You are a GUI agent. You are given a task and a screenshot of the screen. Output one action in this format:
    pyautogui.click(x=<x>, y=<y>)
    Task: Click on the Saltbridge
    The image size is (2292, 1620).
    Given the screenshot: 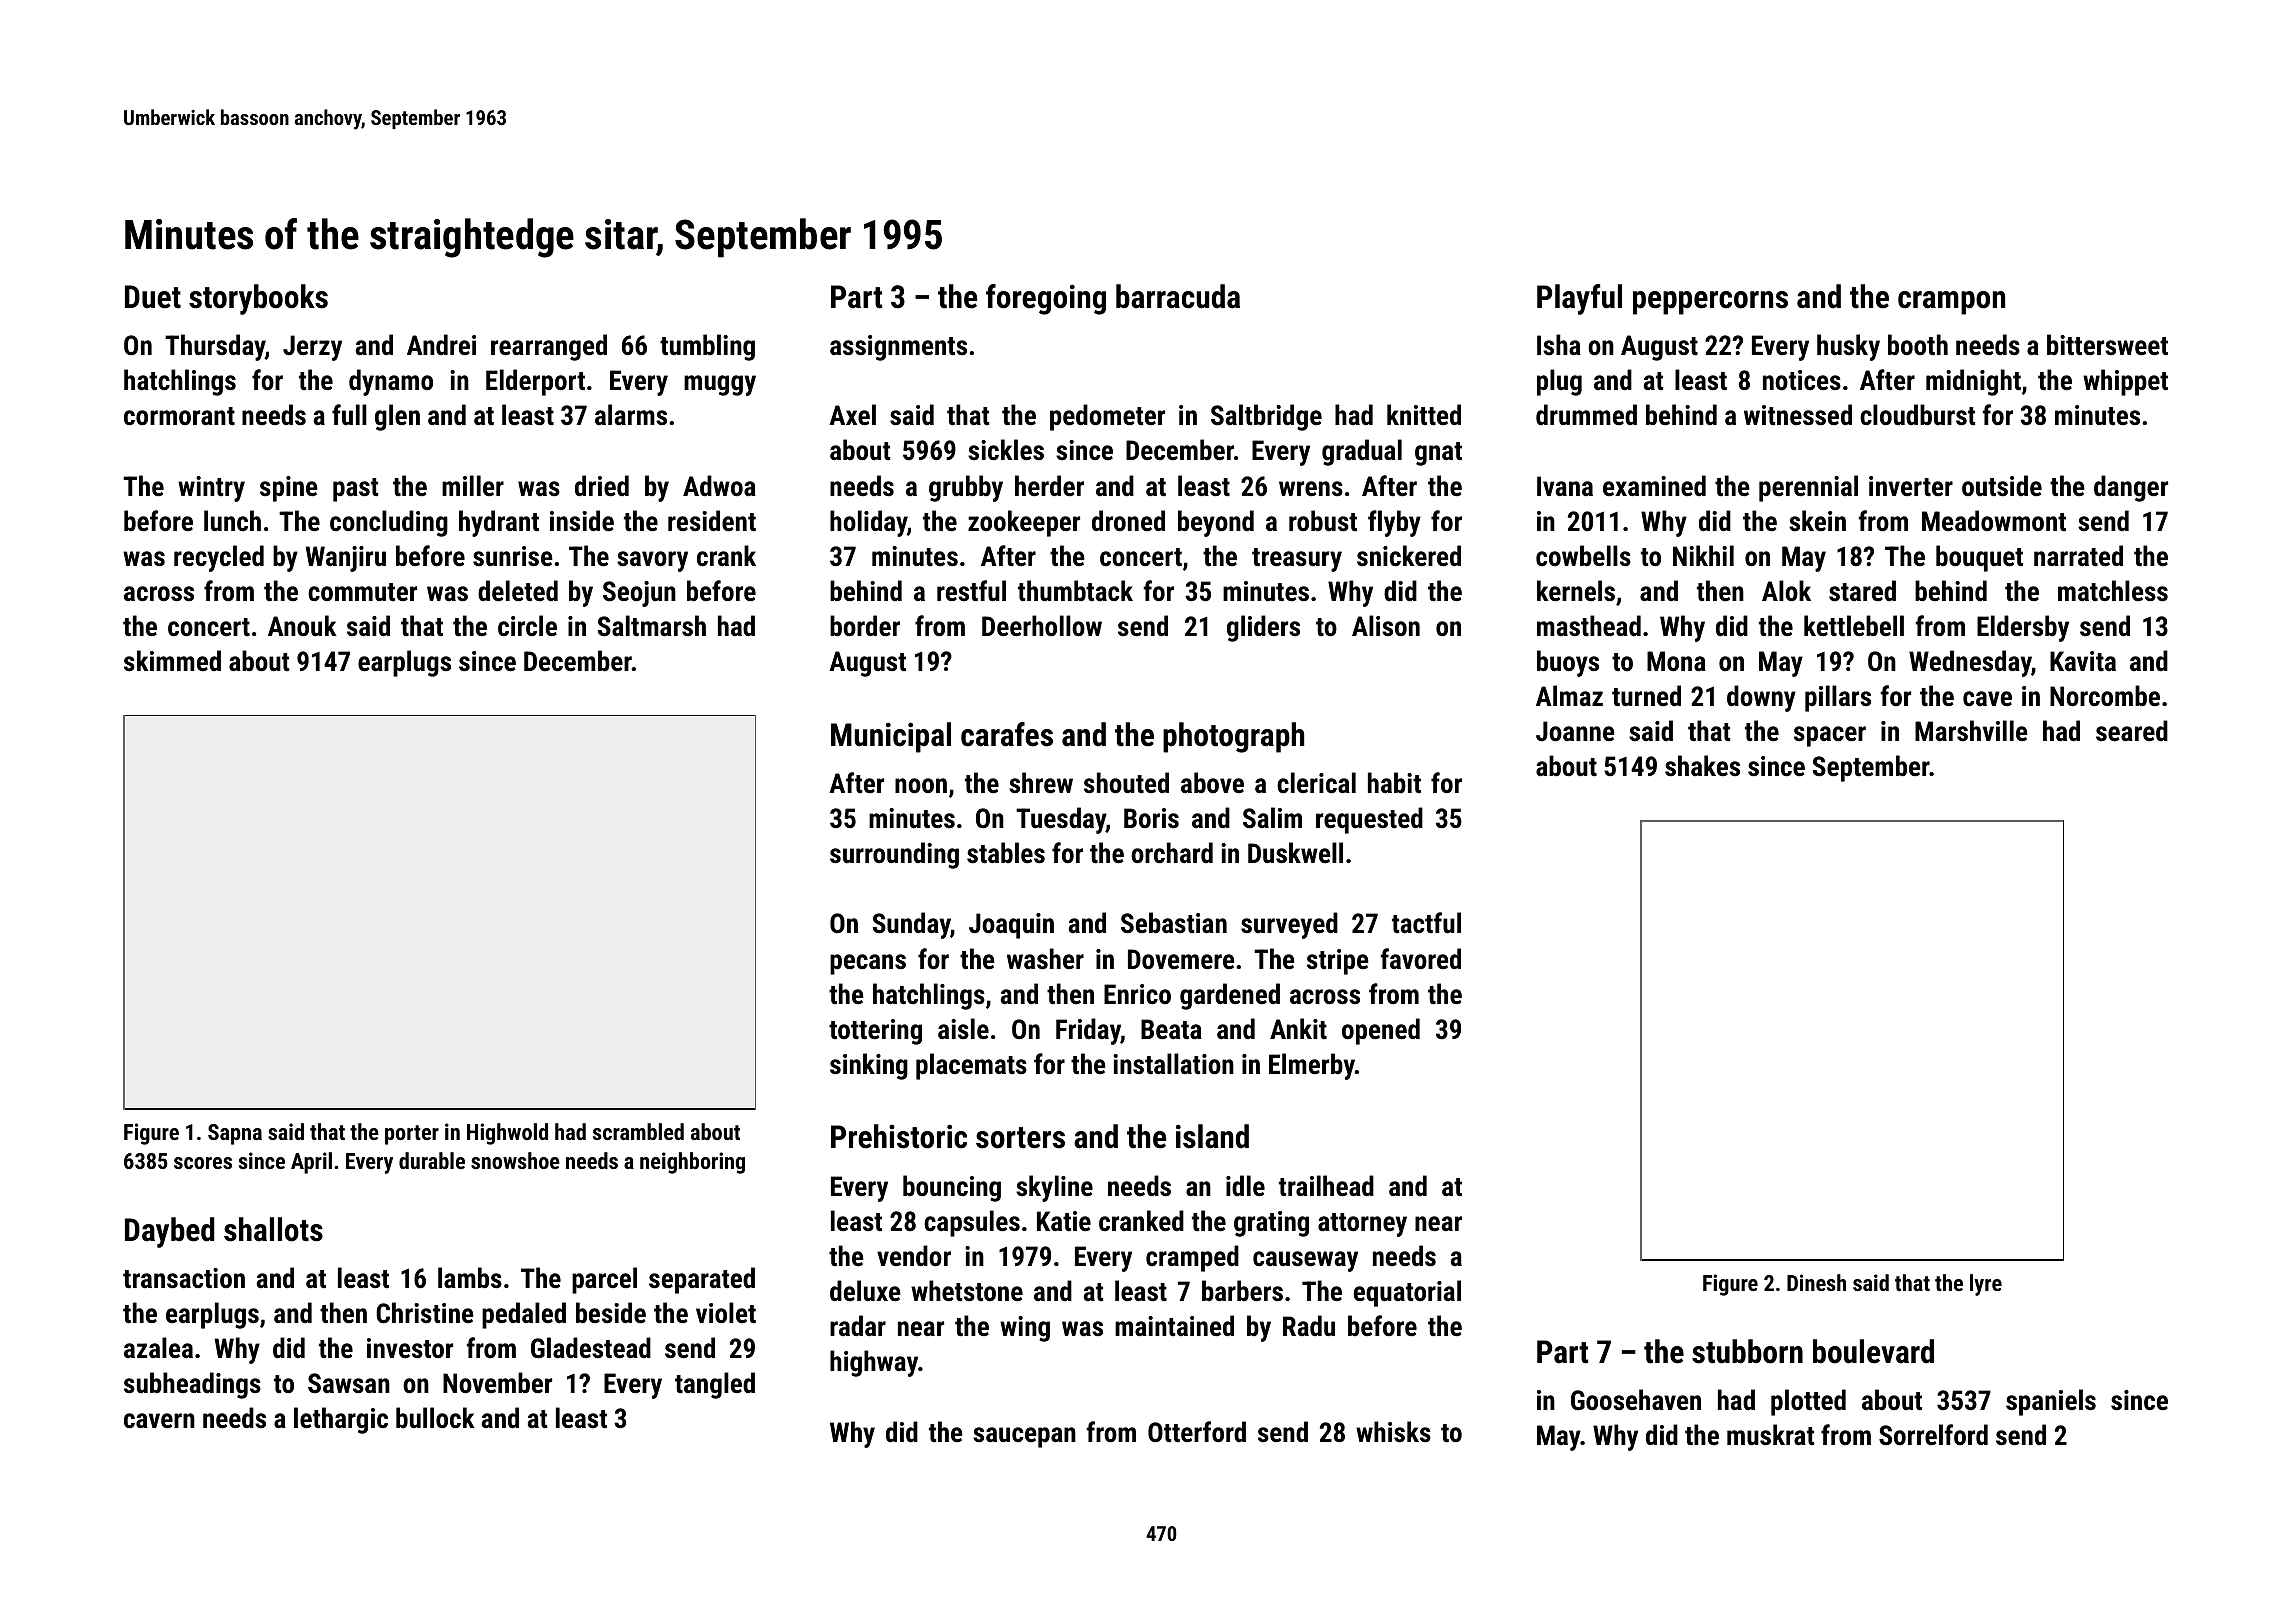 What is the action you would take?
    pyautogui.click(x=1266, y=417)
